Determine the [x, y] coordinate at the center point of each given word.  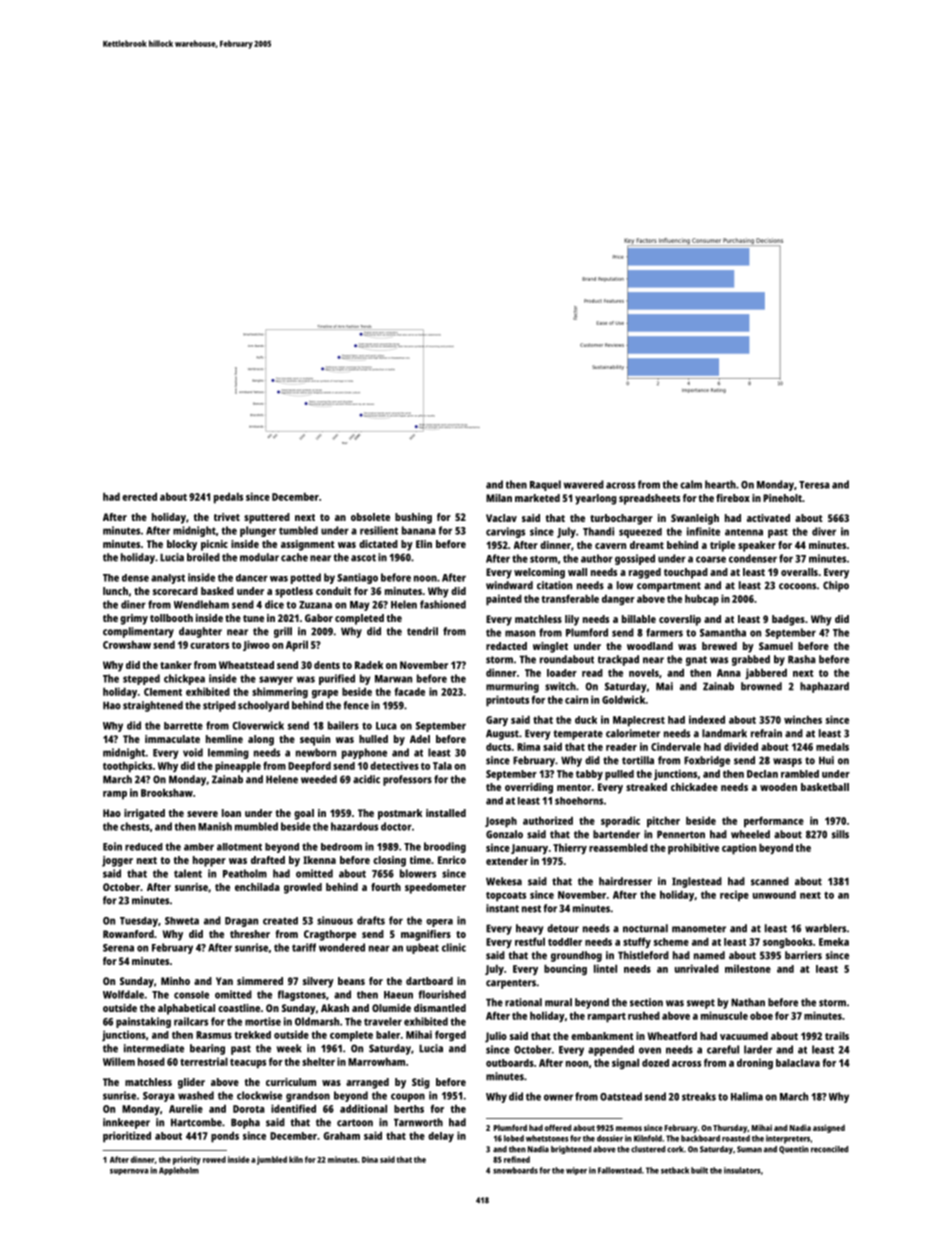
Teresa [814, 485]
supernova [129, 1172]
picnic [214, 545]
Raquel [545, 485]
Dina [370, 1159]
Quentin [794, 1150]
